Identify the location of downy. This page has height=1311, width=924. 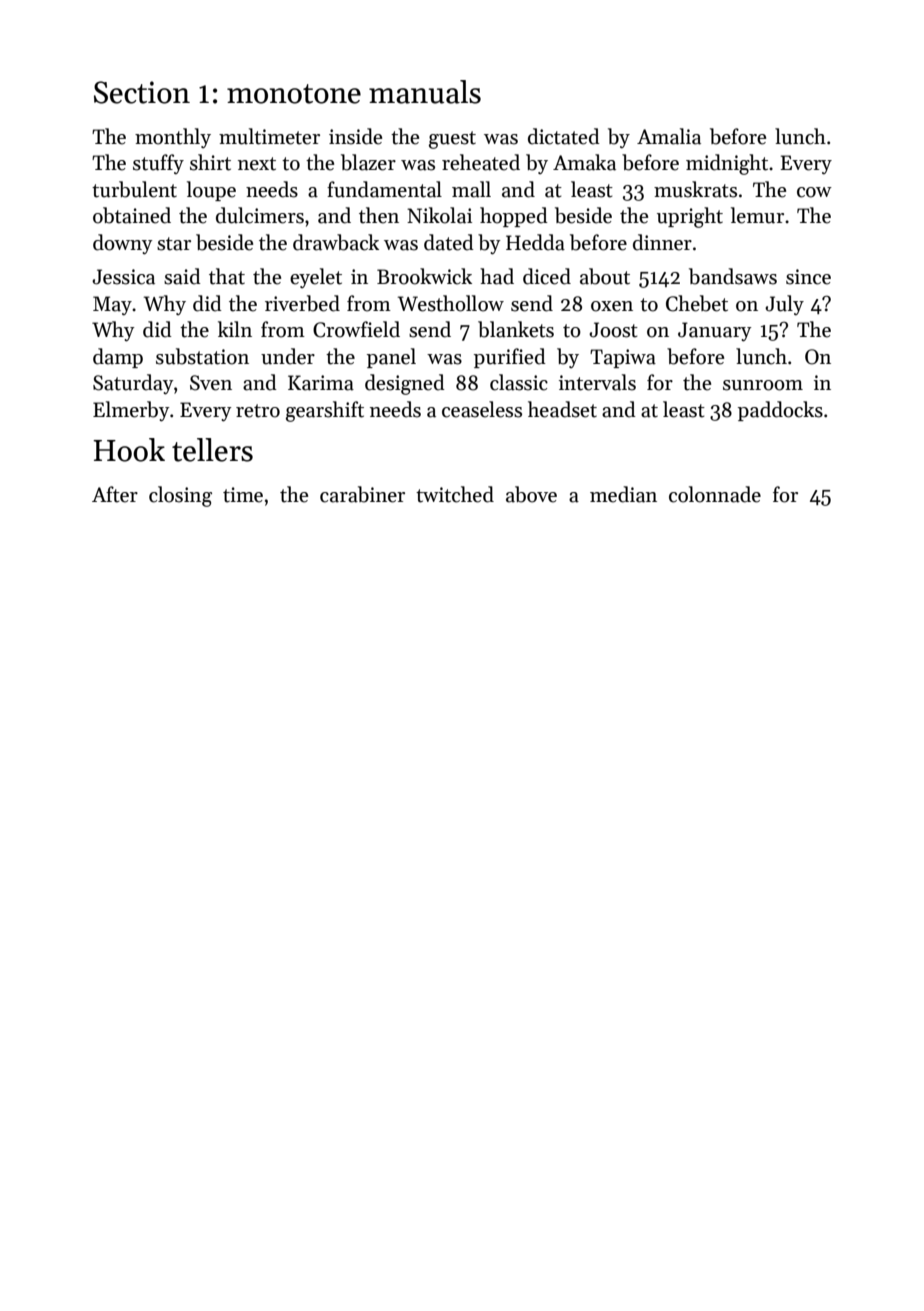
(123, 244).
